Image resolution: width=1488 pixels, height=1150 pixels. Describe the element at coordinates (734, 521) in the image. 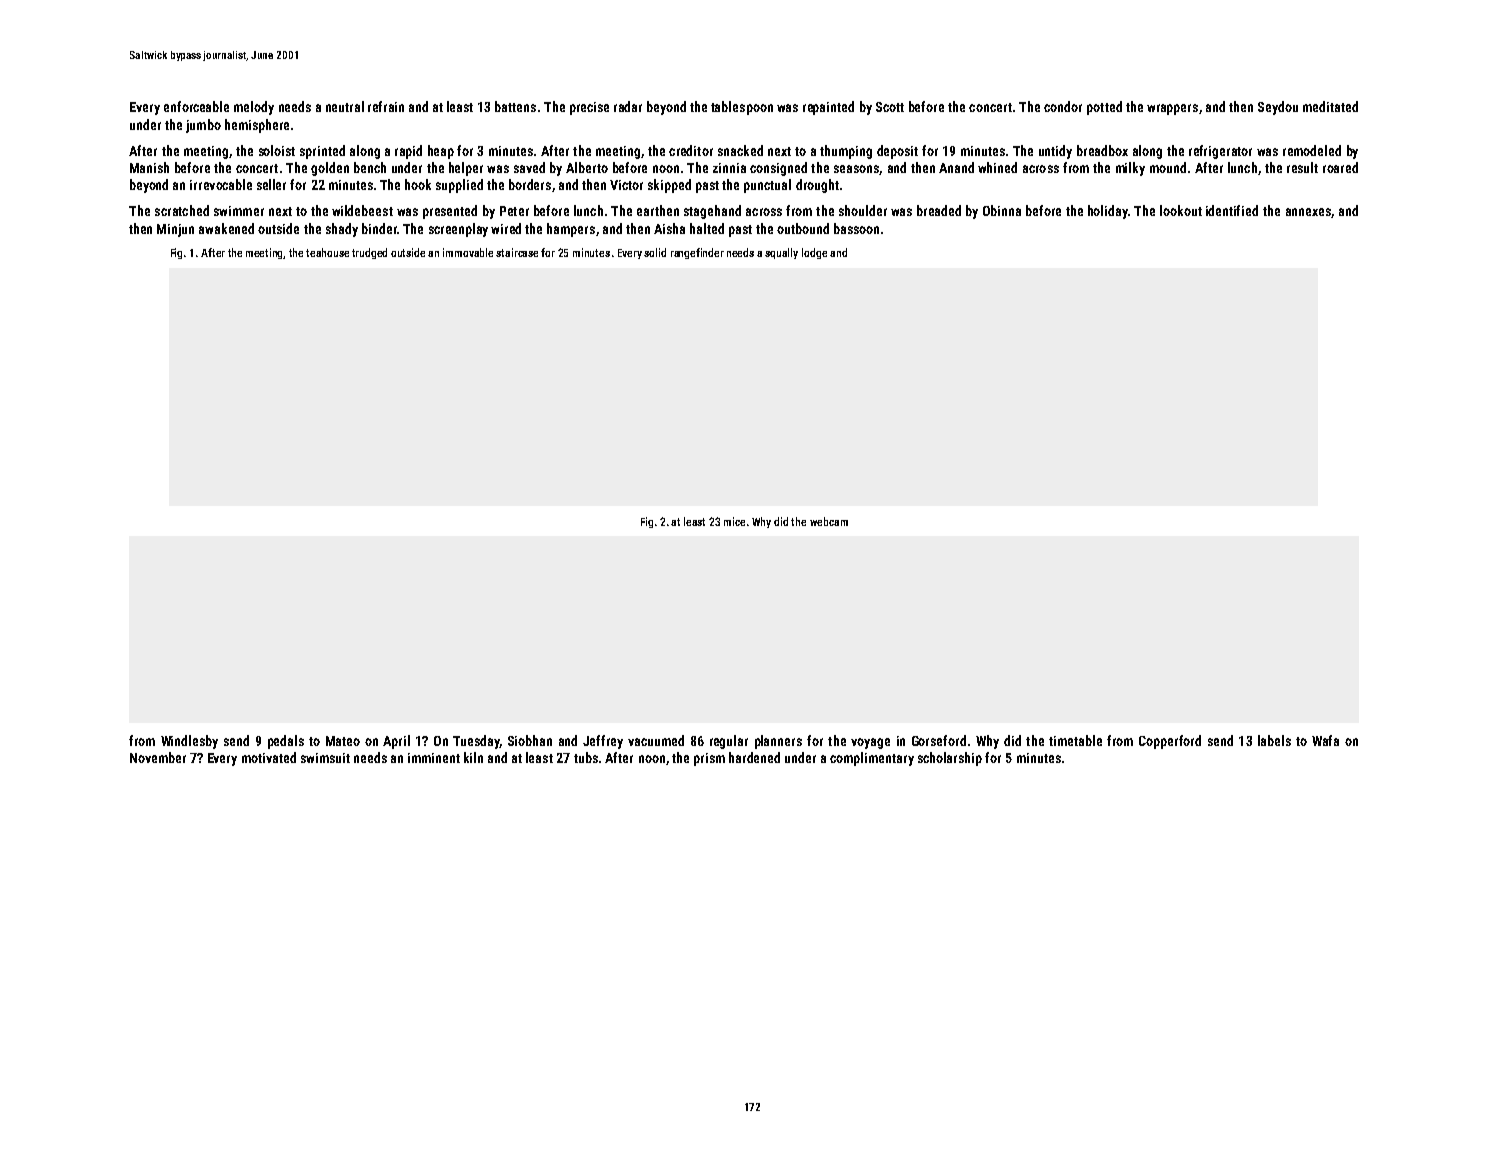

I see `mice` at that location.
